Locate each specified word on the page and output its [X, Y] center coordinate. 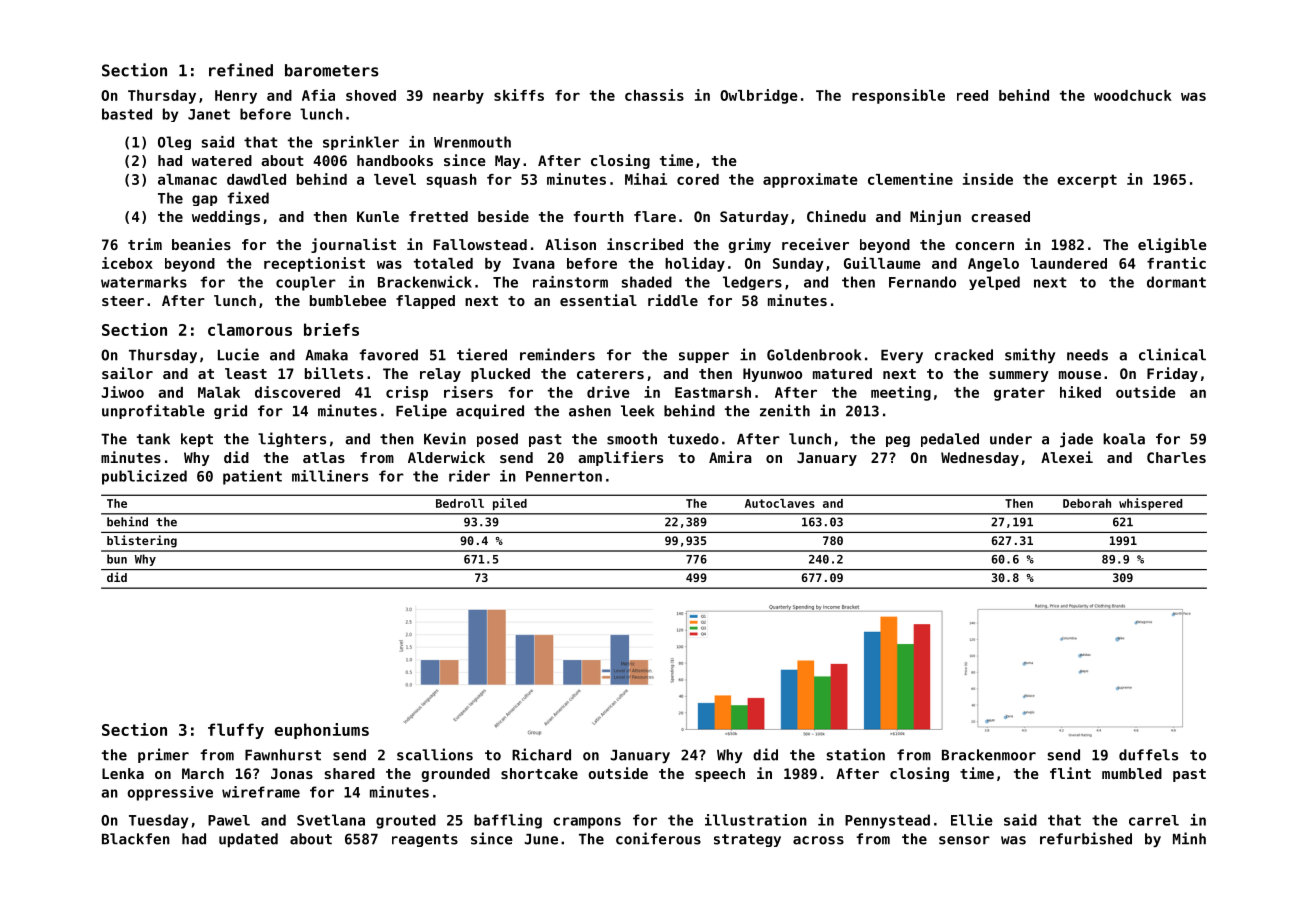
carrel [1154, 820]
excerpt [1087, 181]
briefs [331, 329]
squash [452, 181]
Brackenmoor [989, 755]
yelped [994, 283]
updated [248, 840]
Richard [541, 754]
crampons [587, 823]
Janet [209, 114]
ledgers [752, 283]
